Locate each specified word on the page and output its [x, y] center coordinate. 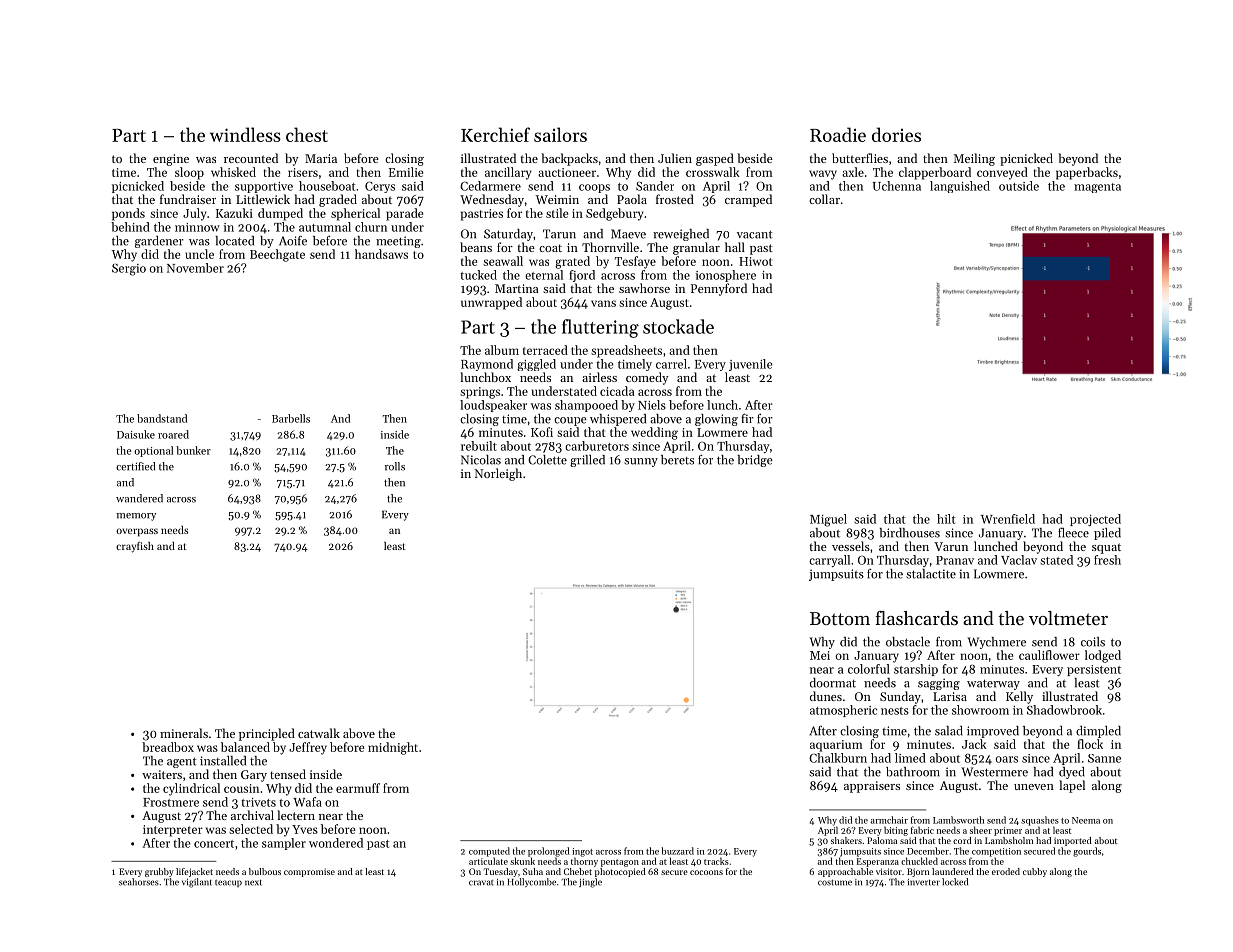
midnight [393, 748]
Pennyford [719, 289]
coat [550, 248]
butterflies [860, 158]
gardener [159, 242]
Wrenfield [1008, 519]
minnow [197, 227]
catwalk [319, 733]
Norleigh [498, 474]
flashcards [916, 618]
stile [557, 213]
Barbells [291, 418]
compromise [309, 872]
